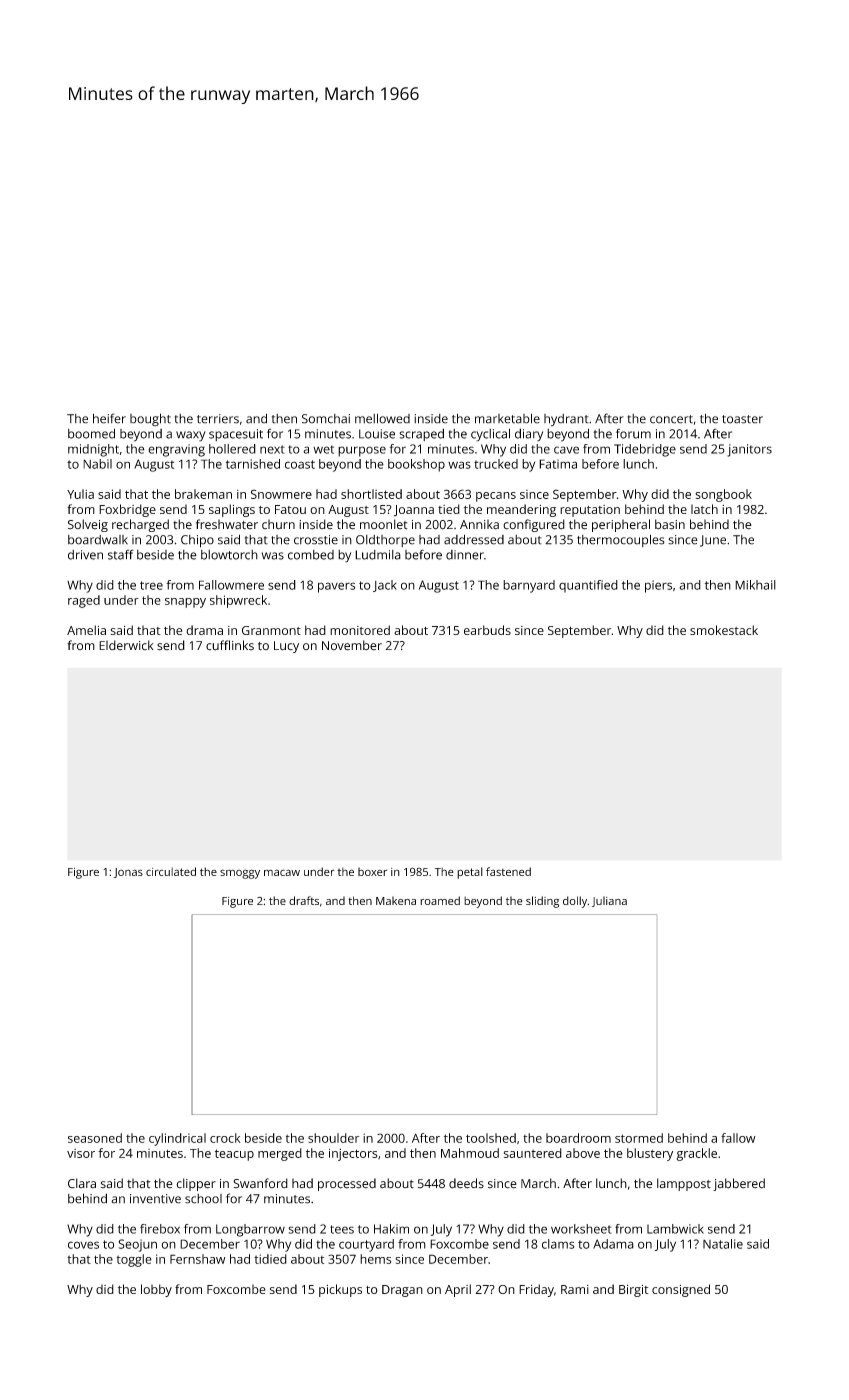  What do you see at coordinates (352, 645) in the page?
I see `November` at bounding box center [352, 645].
